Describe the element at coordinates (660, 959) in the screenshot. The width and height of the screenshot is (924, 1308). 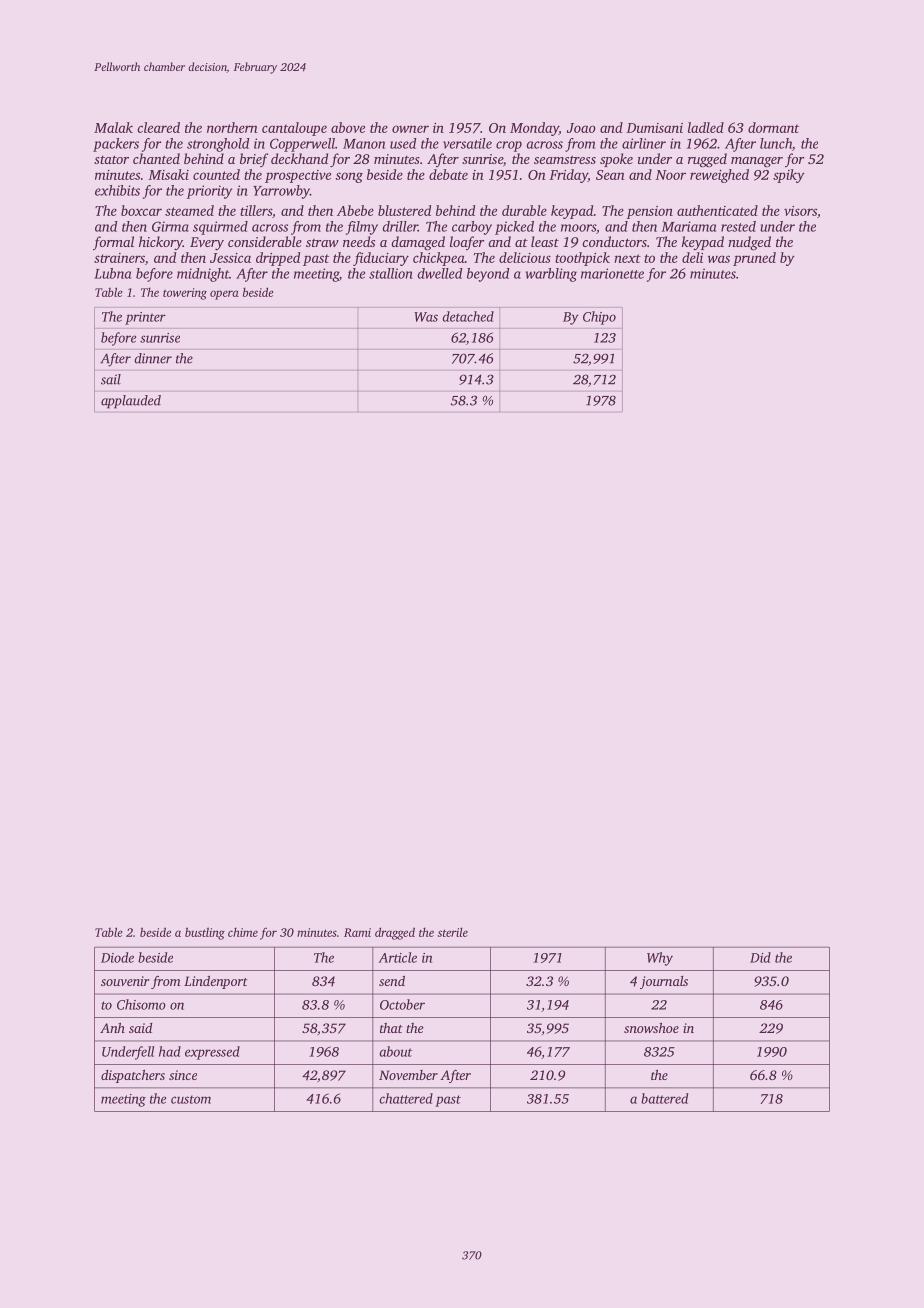
I see `Why` at that location.
